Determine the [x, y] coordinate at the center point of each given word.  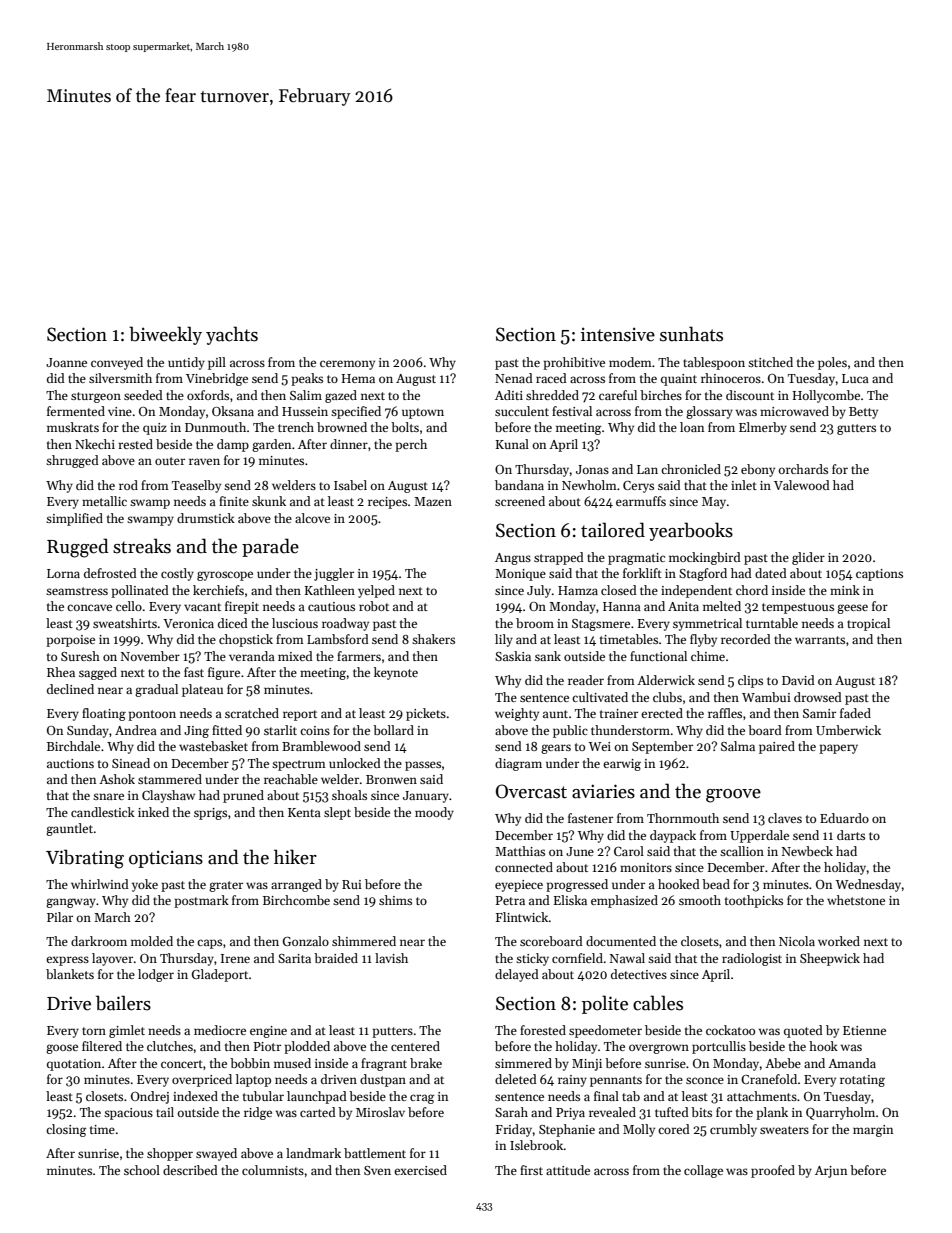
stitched [770, 362]
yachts [232, 335]
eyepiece [519, 886]
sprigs [210, 814]
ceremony [347, 365]
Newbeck [807, 851]
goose [62, 1049]
